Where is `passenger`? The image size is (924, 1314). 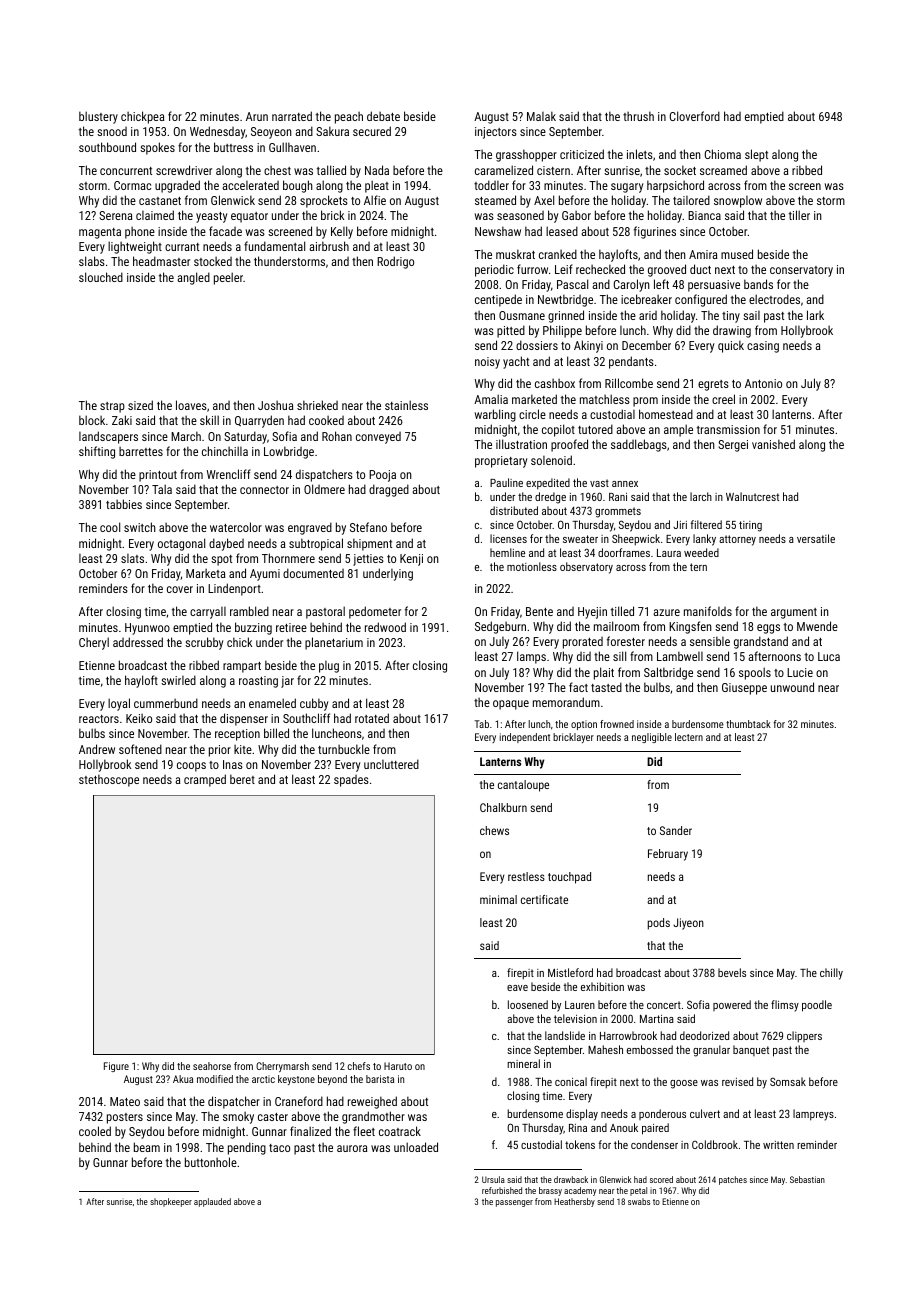 passenger is located at coordinates (514, 1203).
